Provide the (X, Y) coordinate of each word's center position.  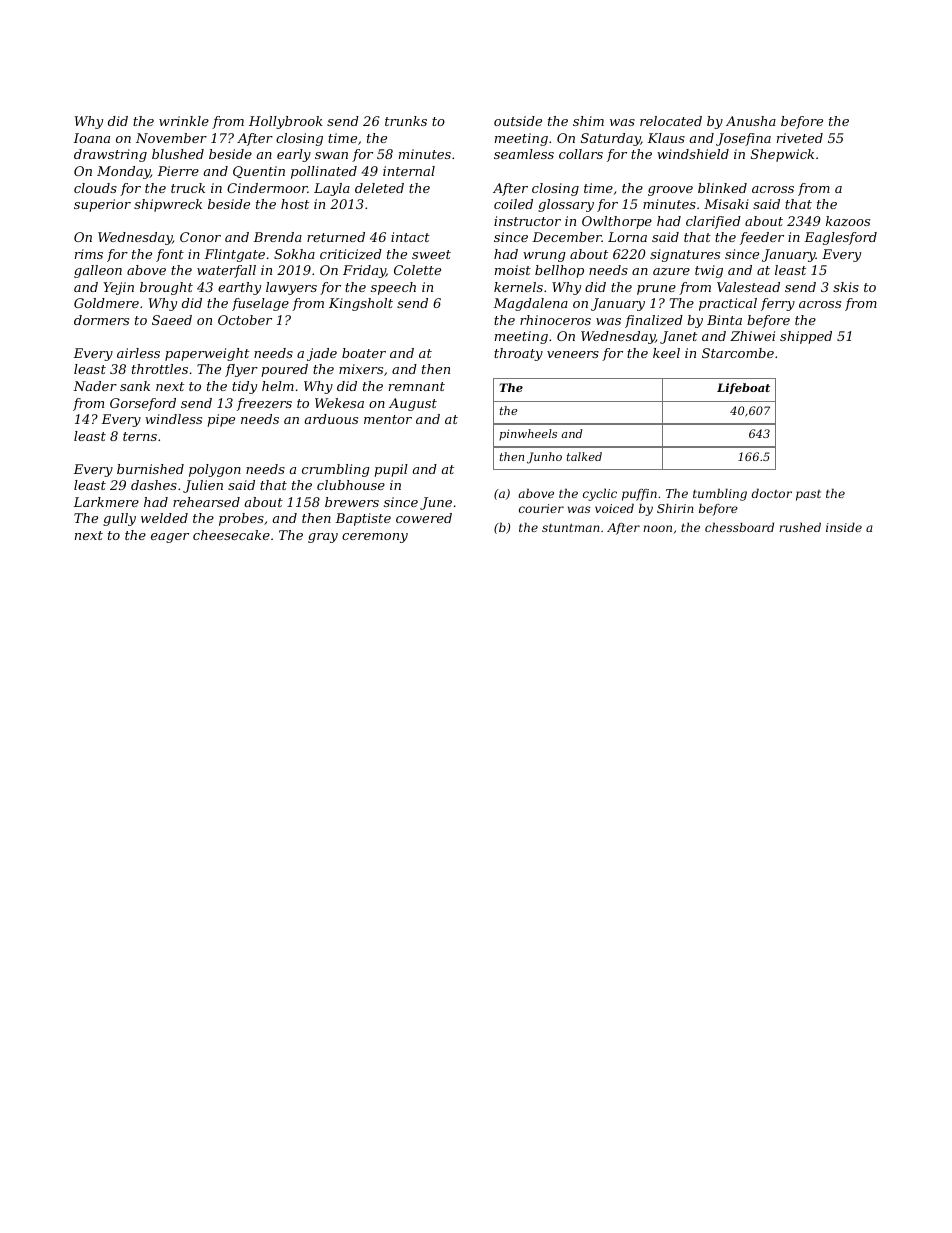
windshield (693, 154)
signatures (685, 255)
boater (364, 353)
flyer (241, 370)
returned (336, 237)
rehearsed (206, 502)
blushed (178, 154)
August (413, 404)
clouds (95, 188)
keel (666, 353)
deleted (379, 188)
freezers (264, 404)
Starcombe (738, 353)
